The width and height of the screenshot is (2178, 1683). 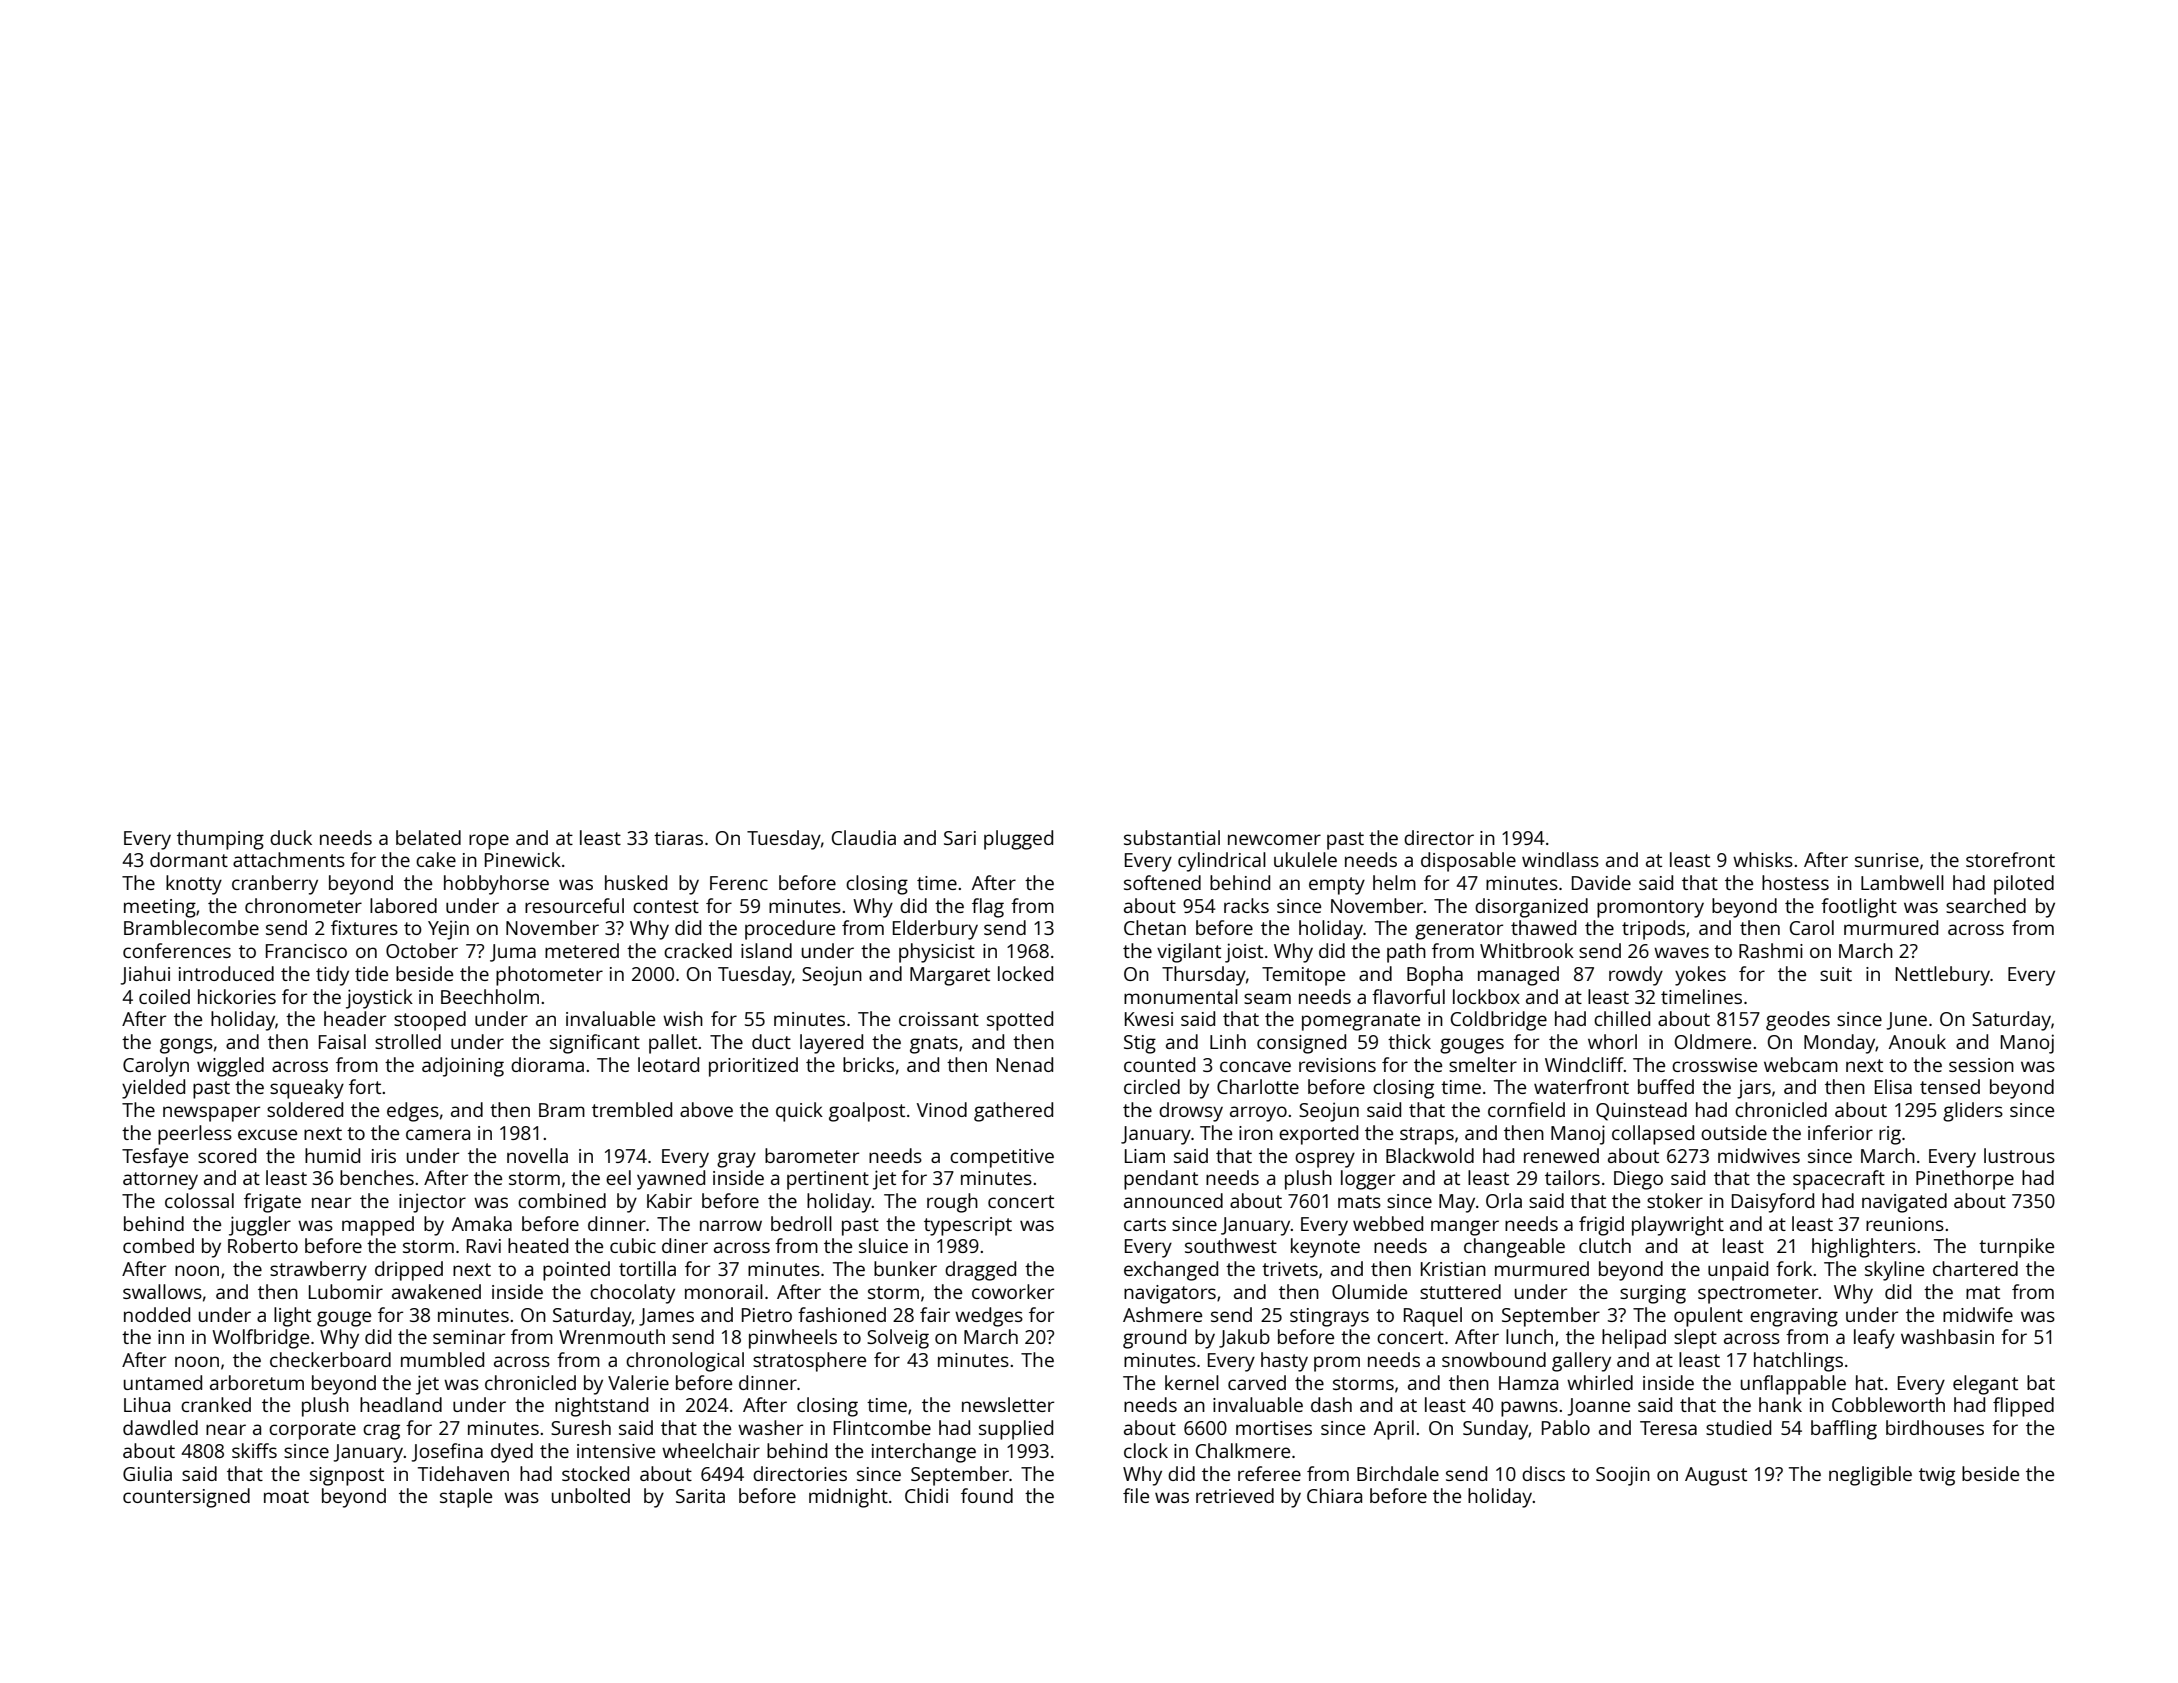 I want to click on cake, so click(x=436, y=859).
